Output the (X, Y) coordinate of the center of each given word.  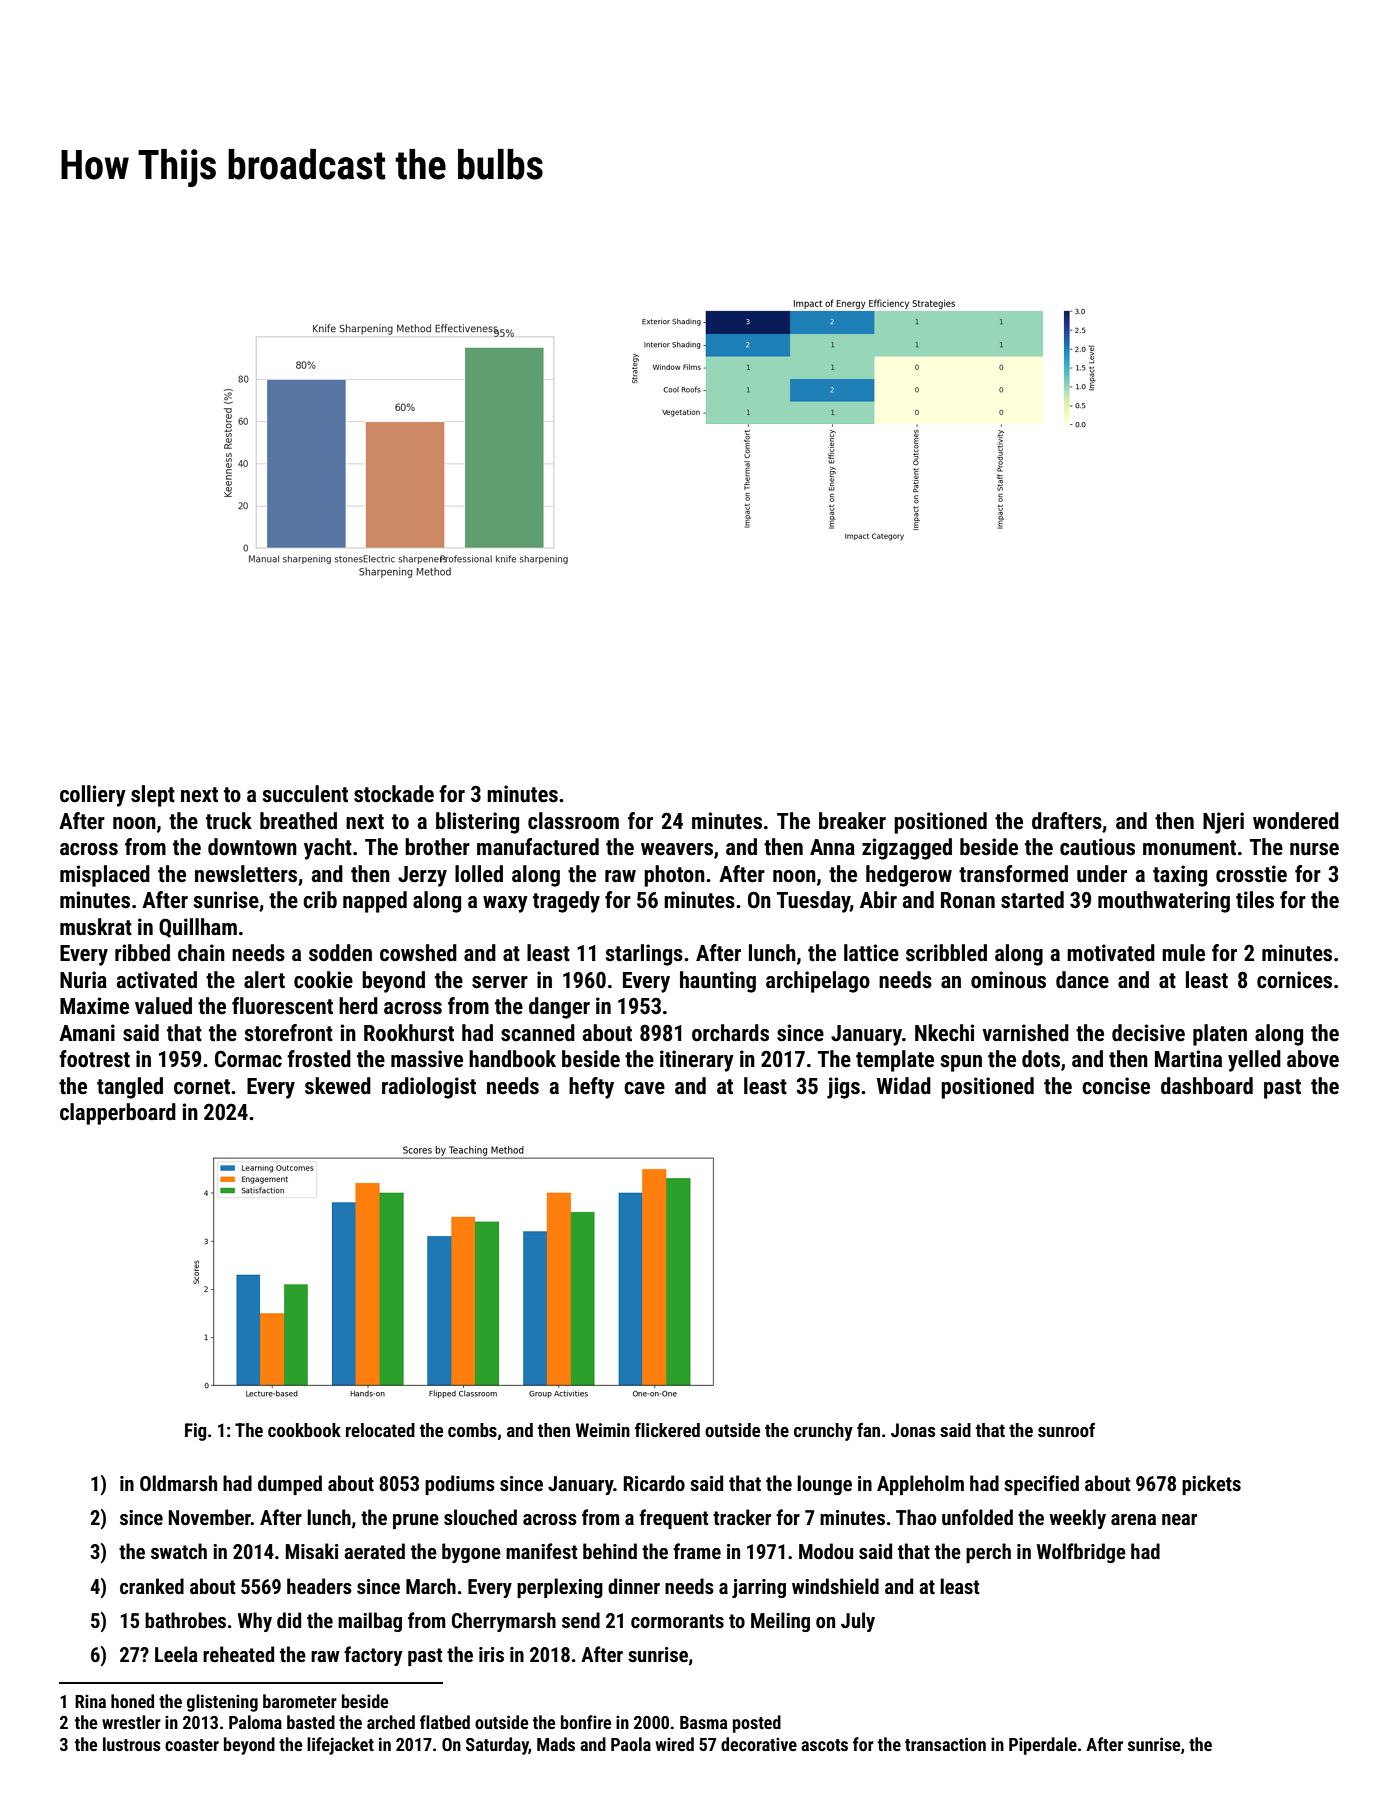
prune (416, 1521)
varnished (1025, 1033)
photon (674, 876)
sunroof (1066, 1430)
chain (201, 953)
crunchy (823, 1432)
